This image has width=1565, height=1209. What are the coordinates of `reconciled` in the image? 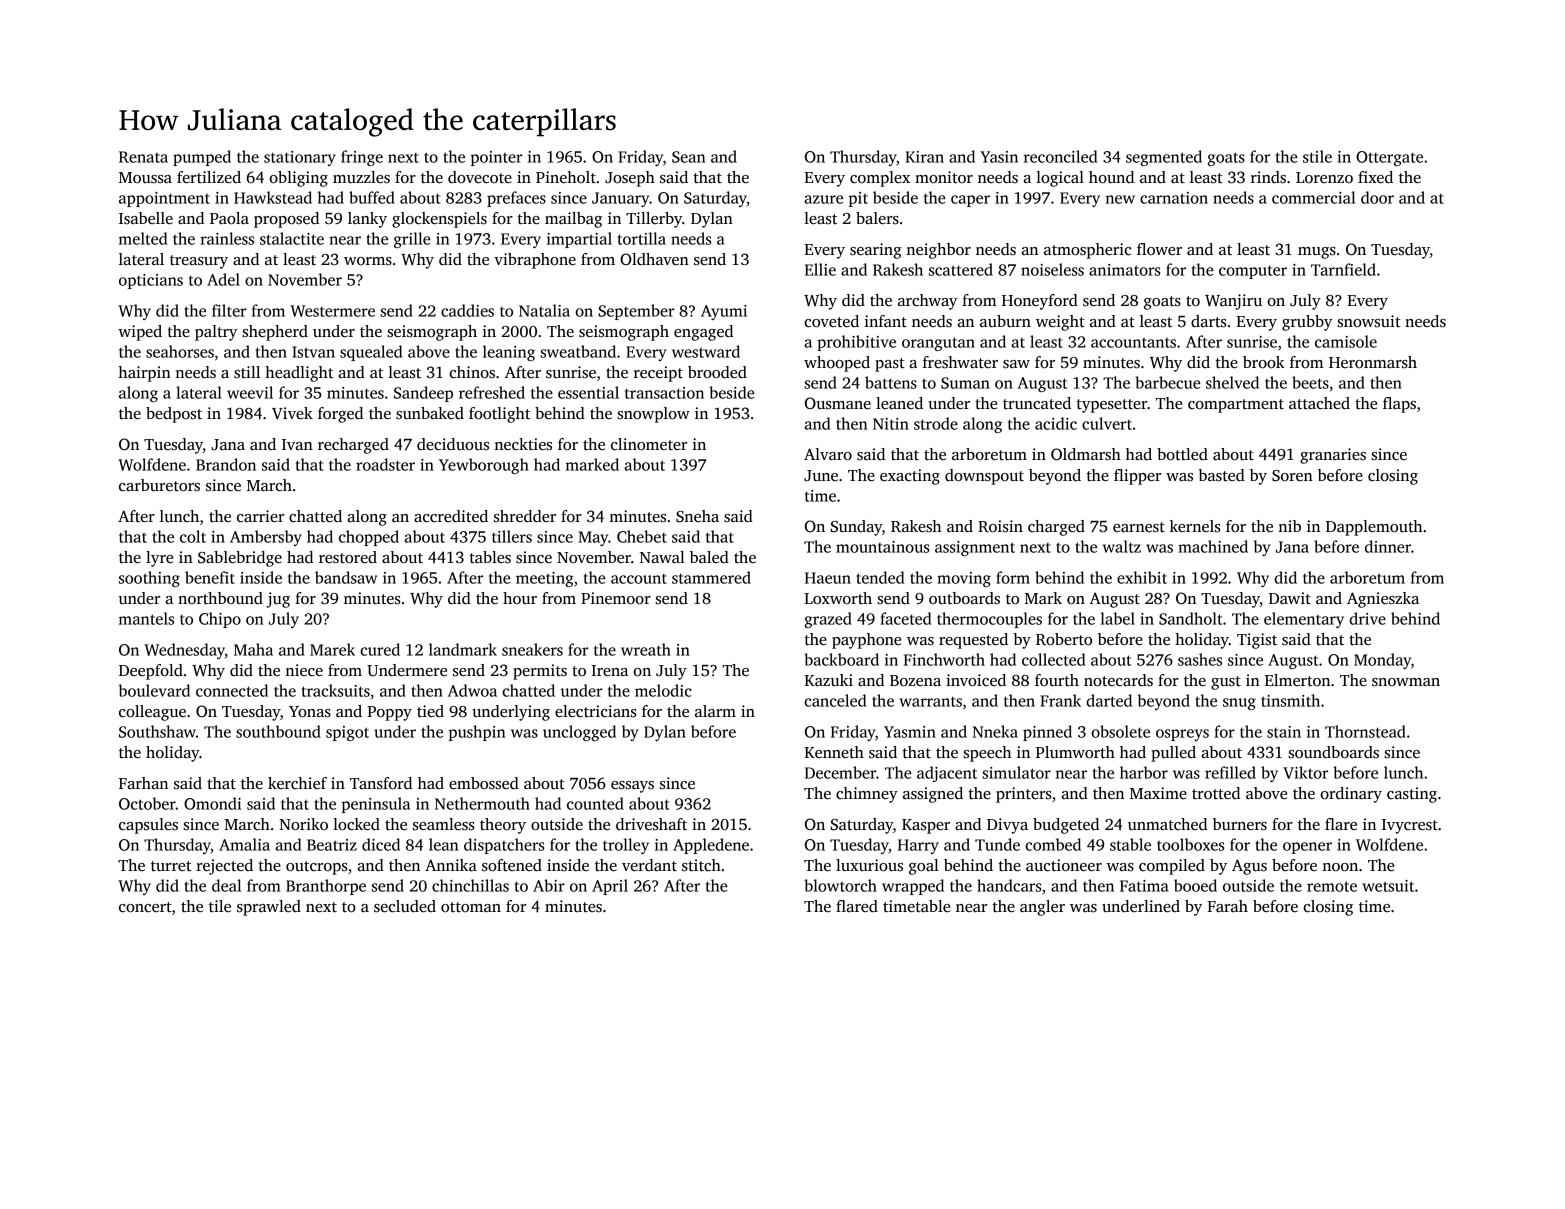 It's located at (1060, 156).
